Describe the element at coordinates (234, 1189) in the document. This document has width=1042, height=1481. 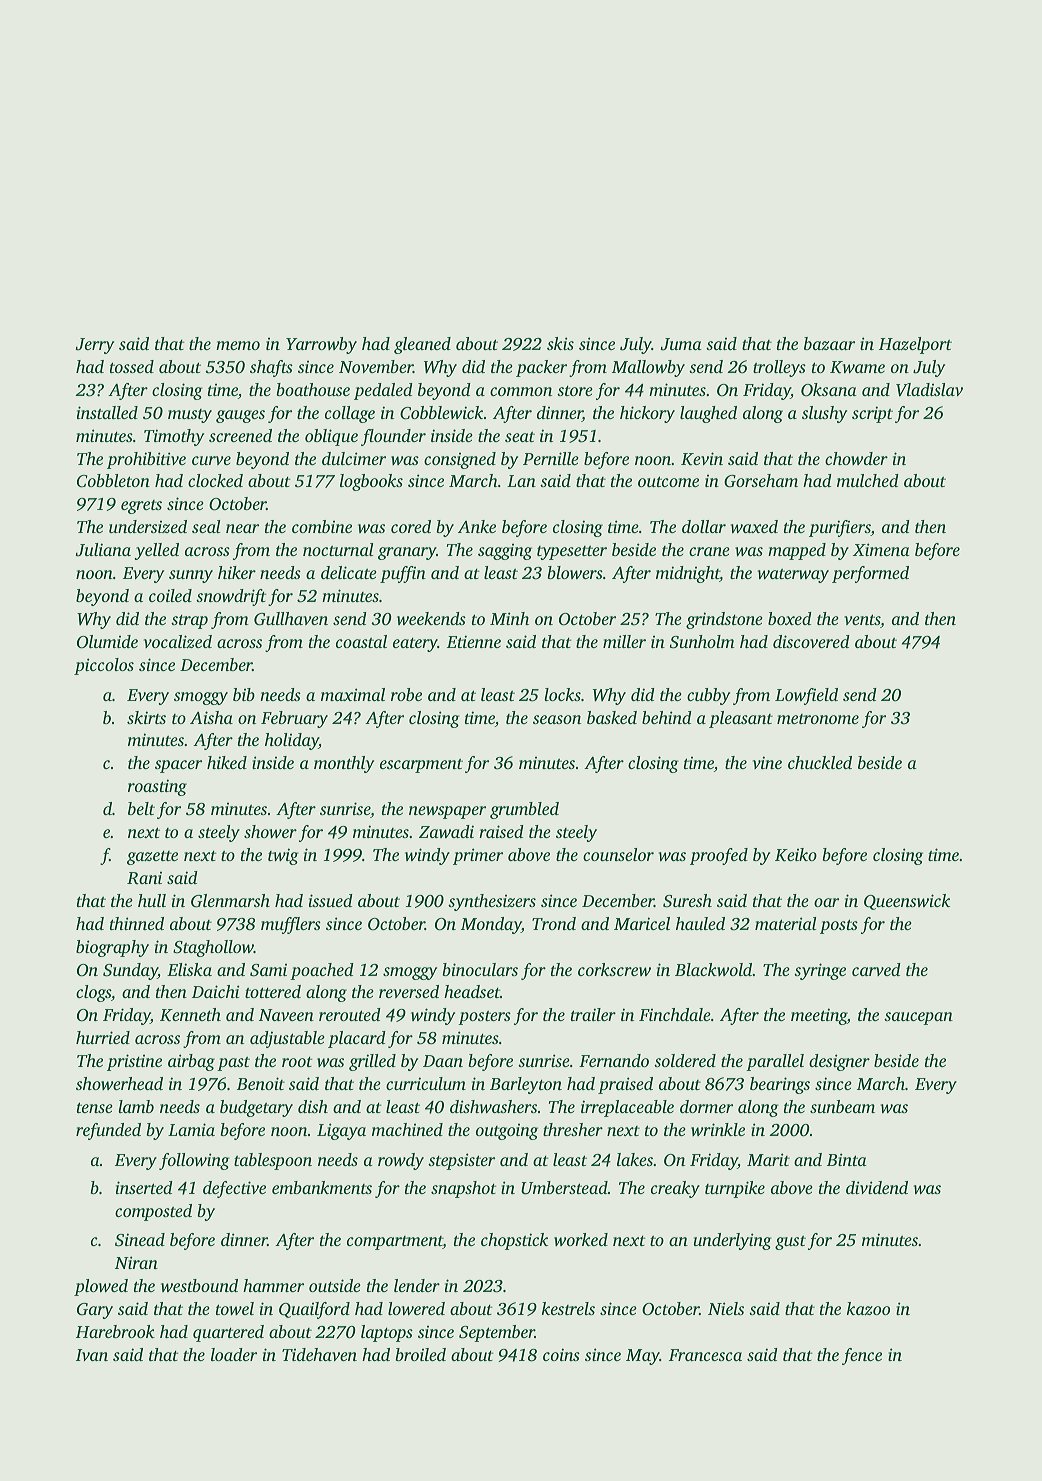
I see `defective` at that location.
